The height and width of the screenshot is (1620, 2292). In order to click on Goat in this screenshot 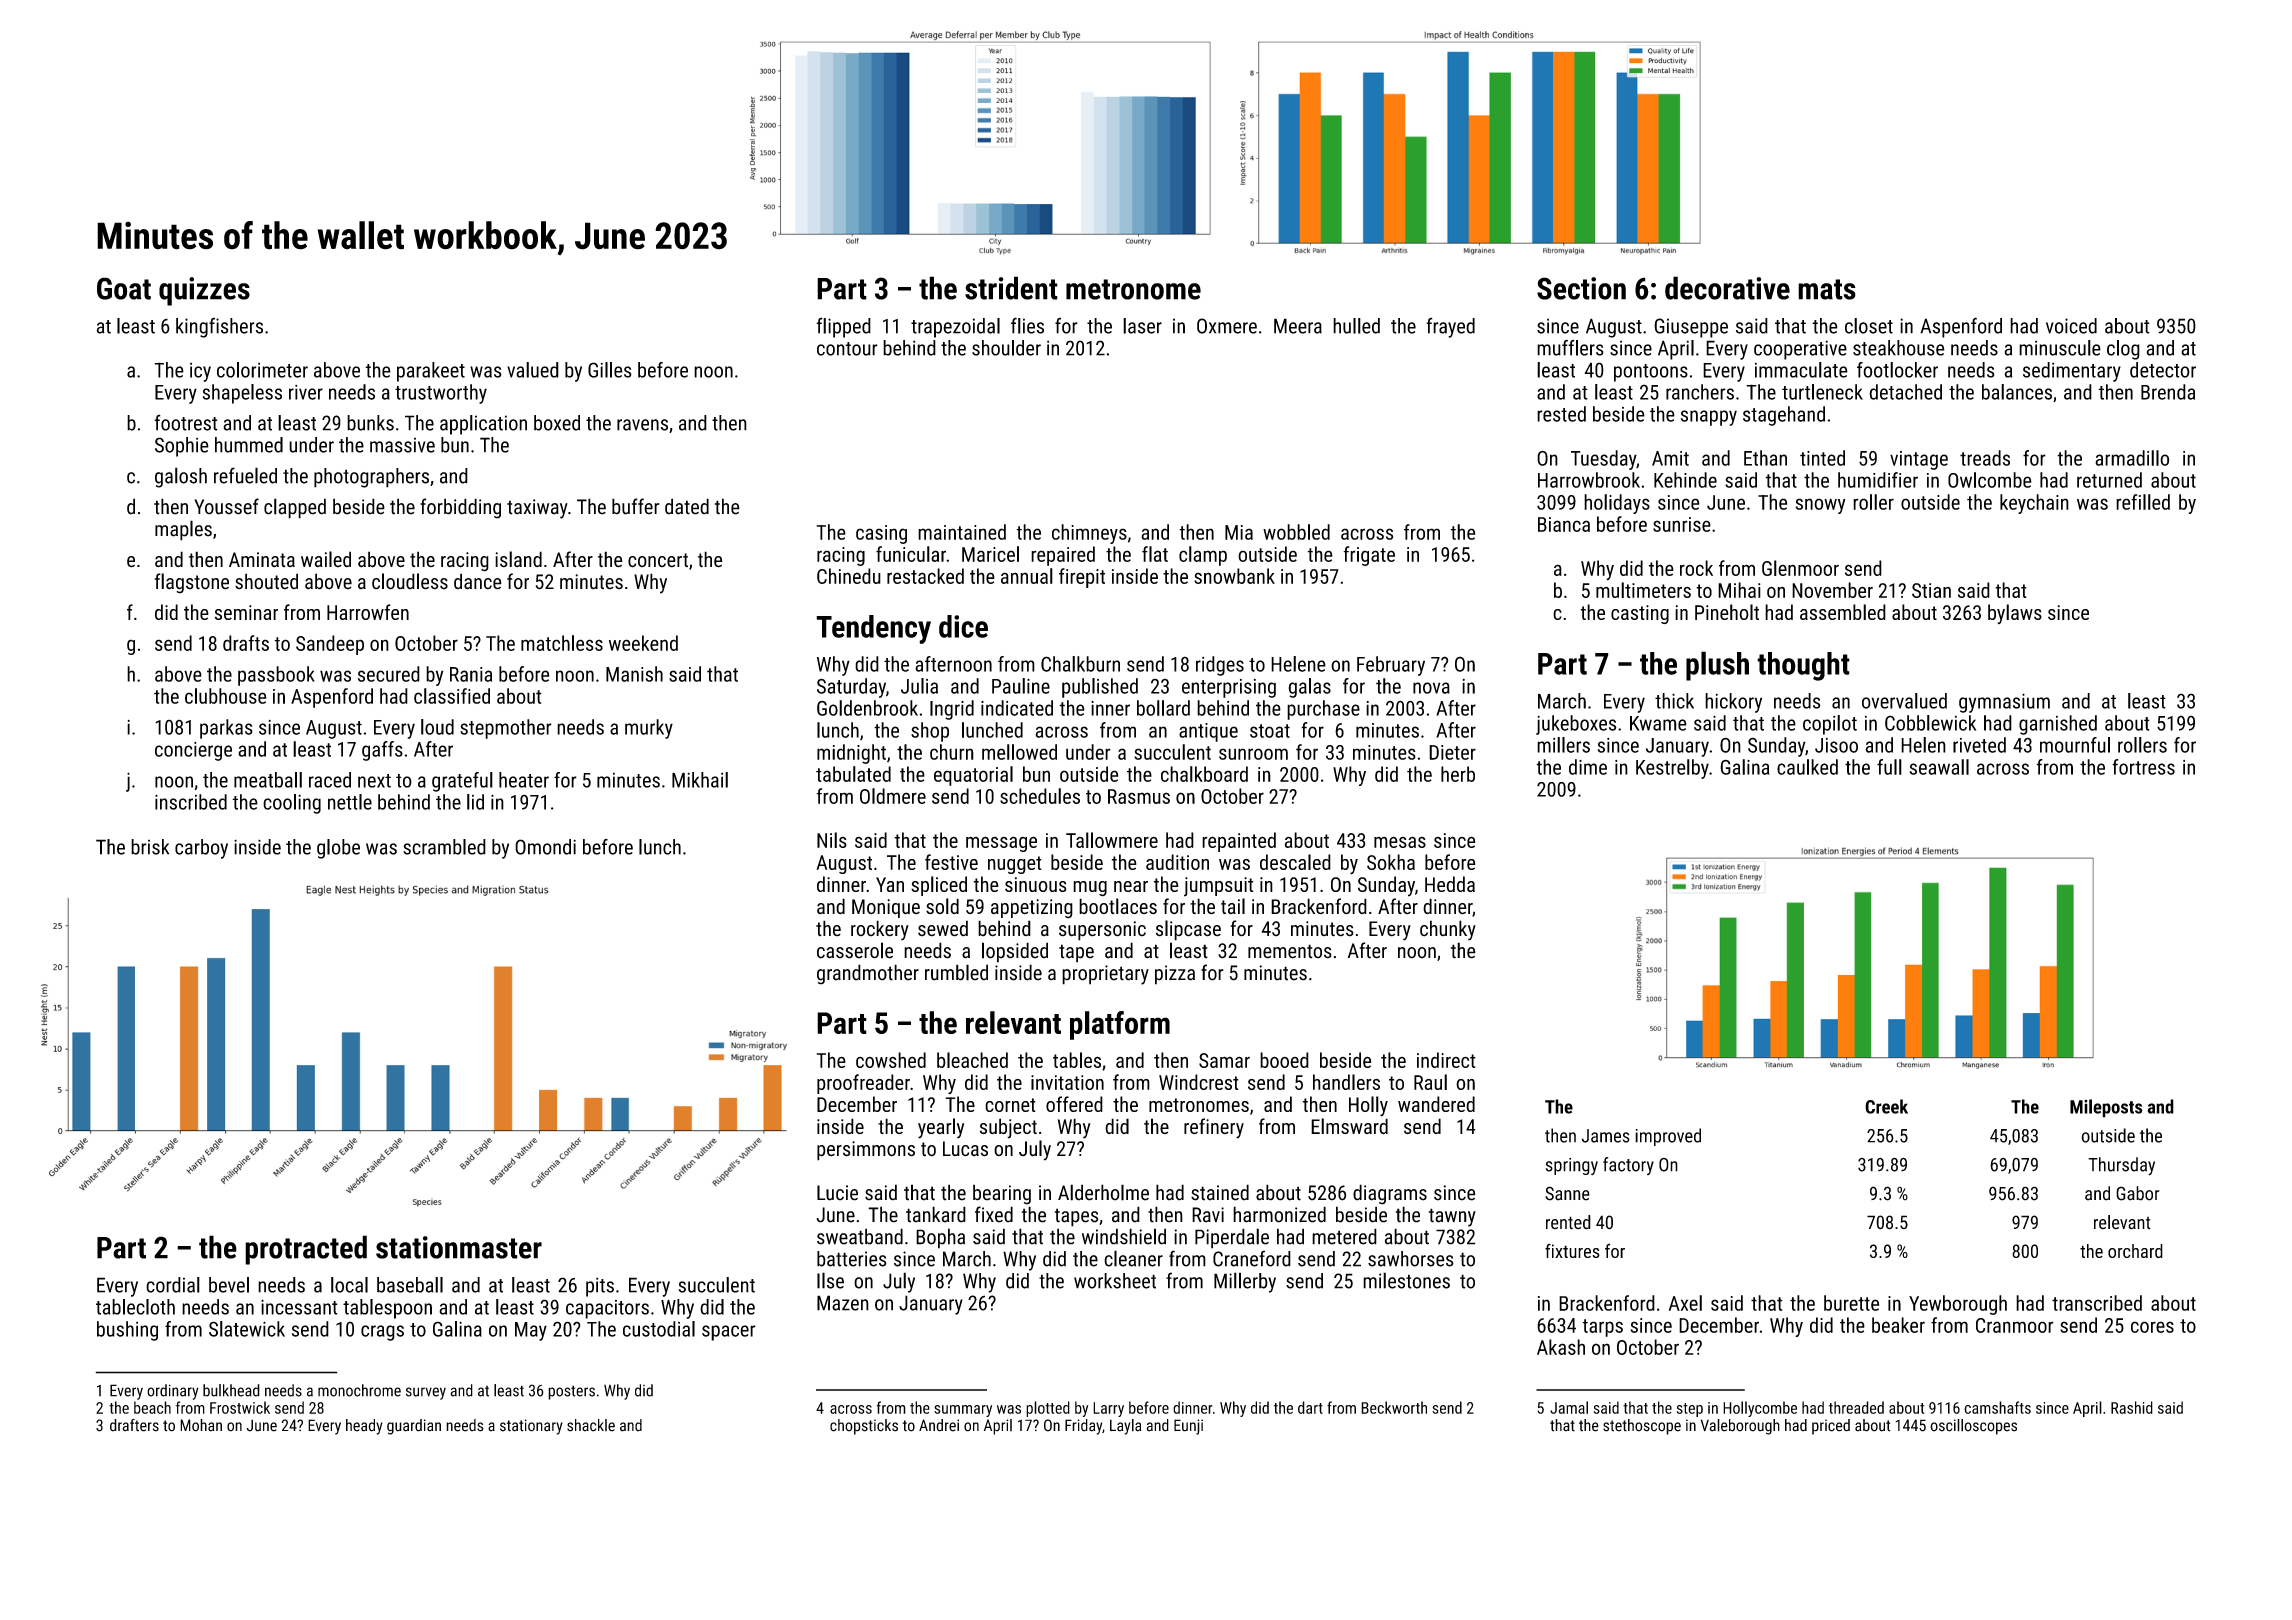, I will do `click(124, 288)`.
